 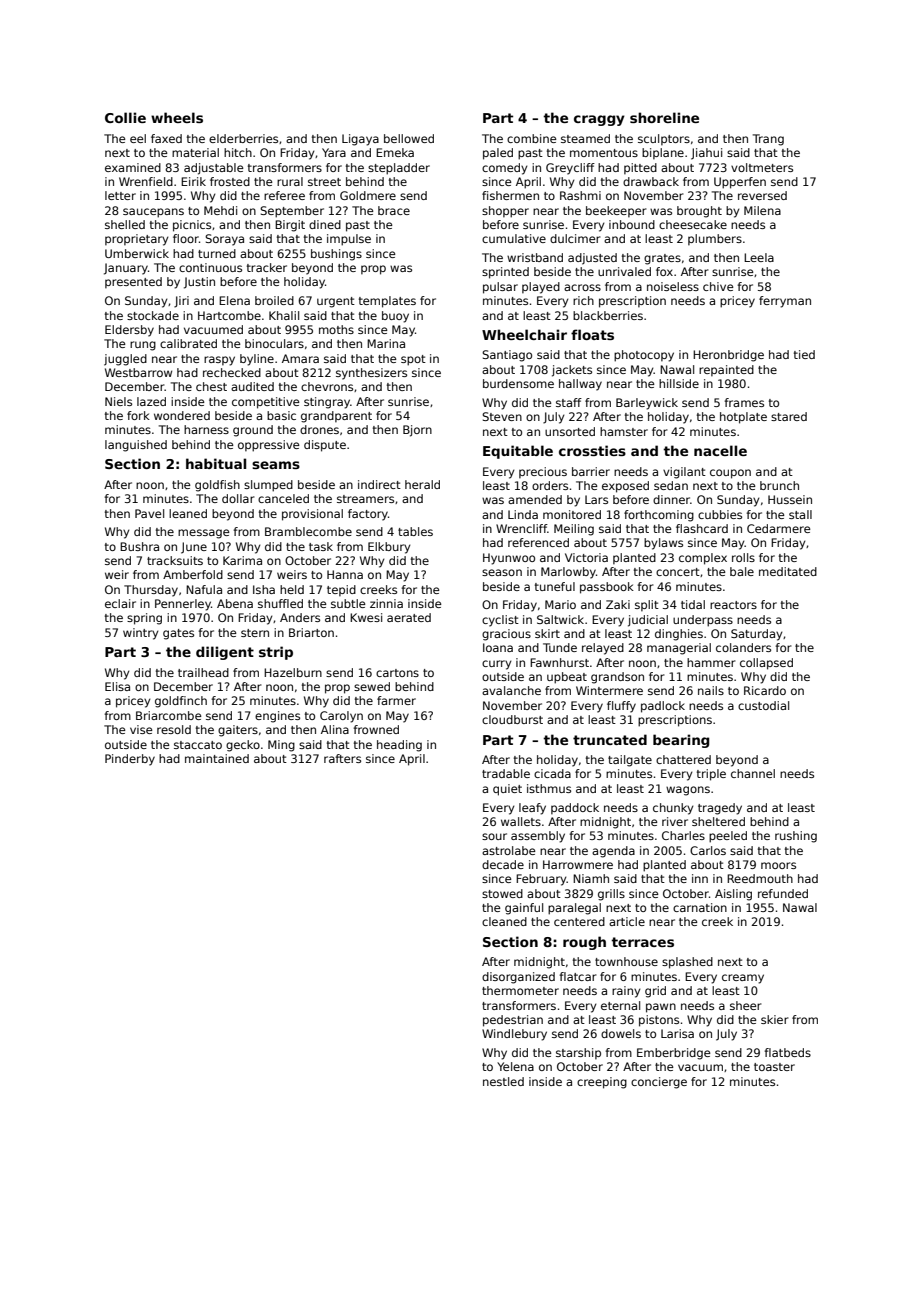 I want to click on elderberries, so click(x=243, y=138).
